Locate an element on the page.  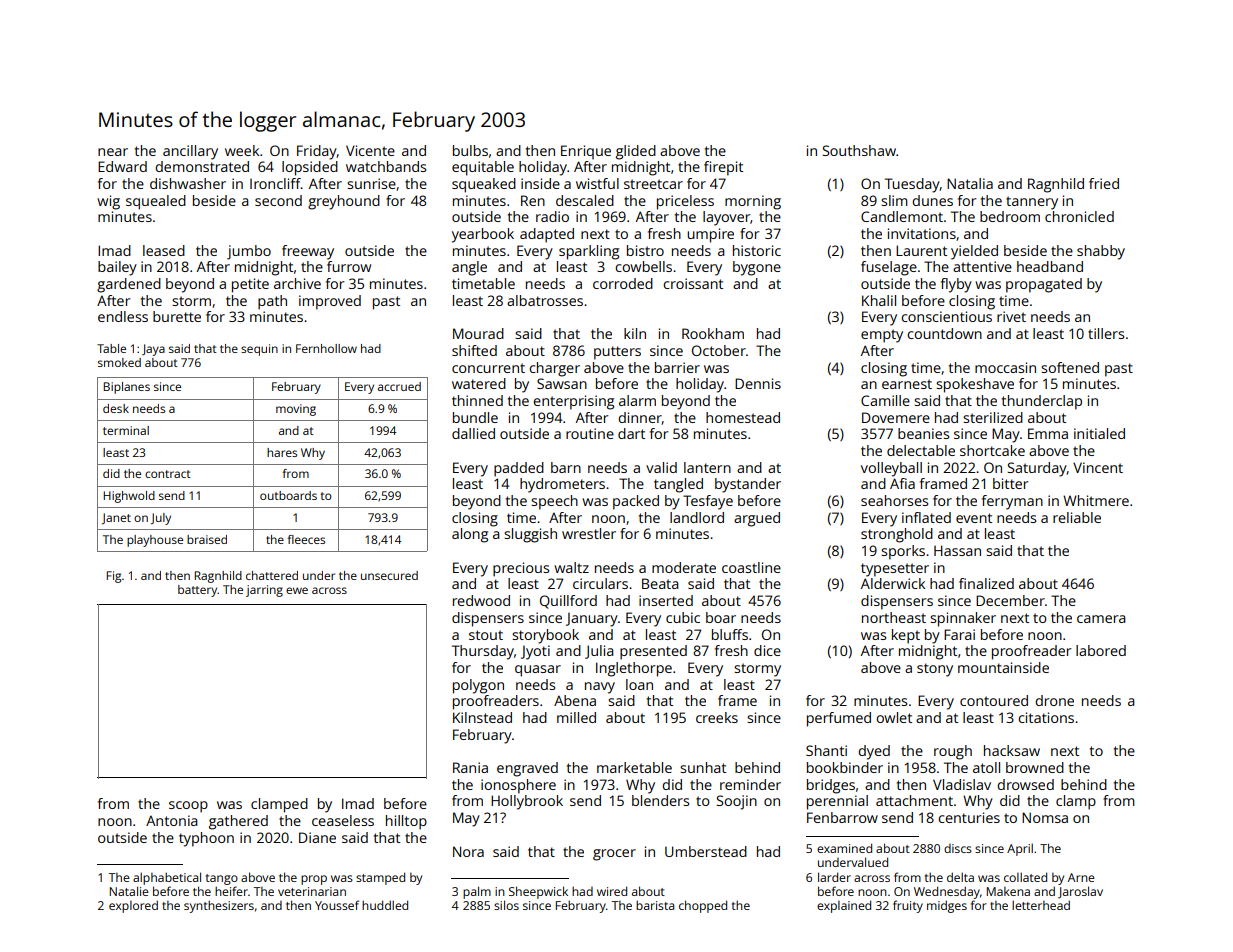
adapted is located at coordinates (547, 235).
